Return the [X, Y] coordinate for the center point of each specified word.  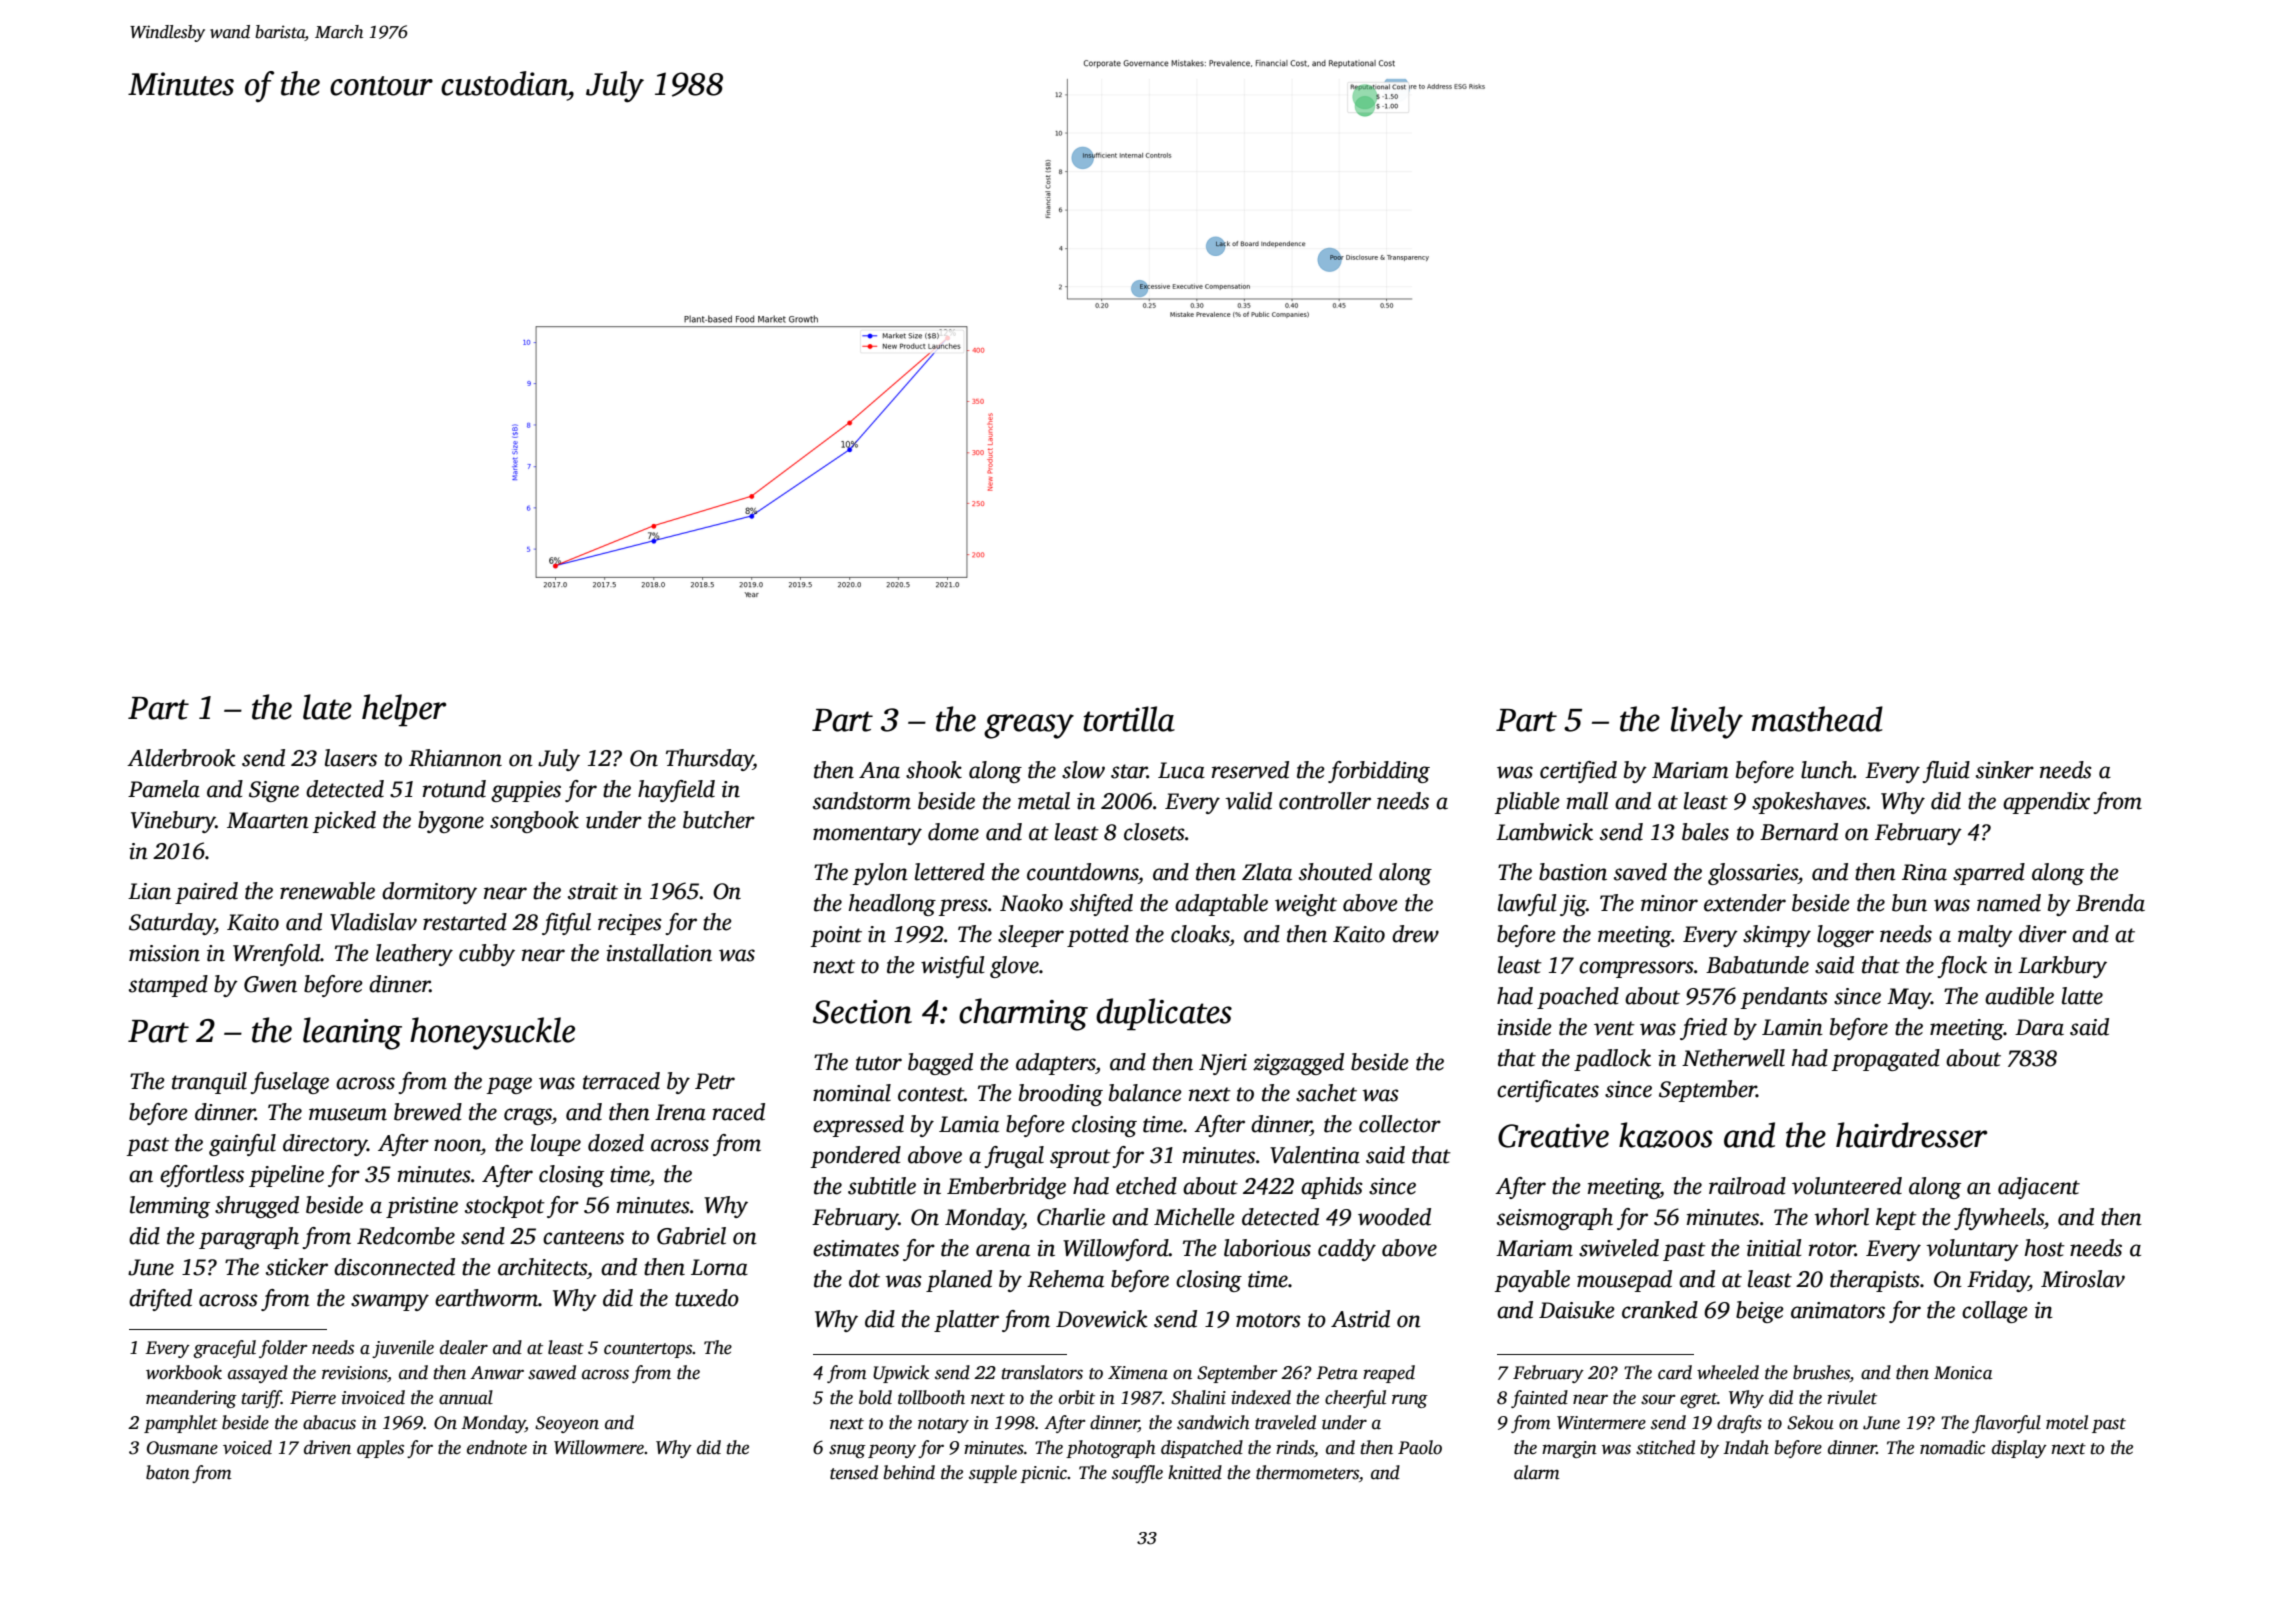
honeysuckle [492, 1033]
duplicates [1164, 1014]
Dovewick [1102, 1319]
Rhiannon [455, 758]
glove [1014, 967]
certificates [1548, 1091]
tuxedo [707, 1298]
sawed [552, 1372]
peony [892, 1451]
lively [1707, 722]
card [1675, 1372]
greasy [1029, 726]
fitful [566, 924]
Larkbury [2062, 967]
